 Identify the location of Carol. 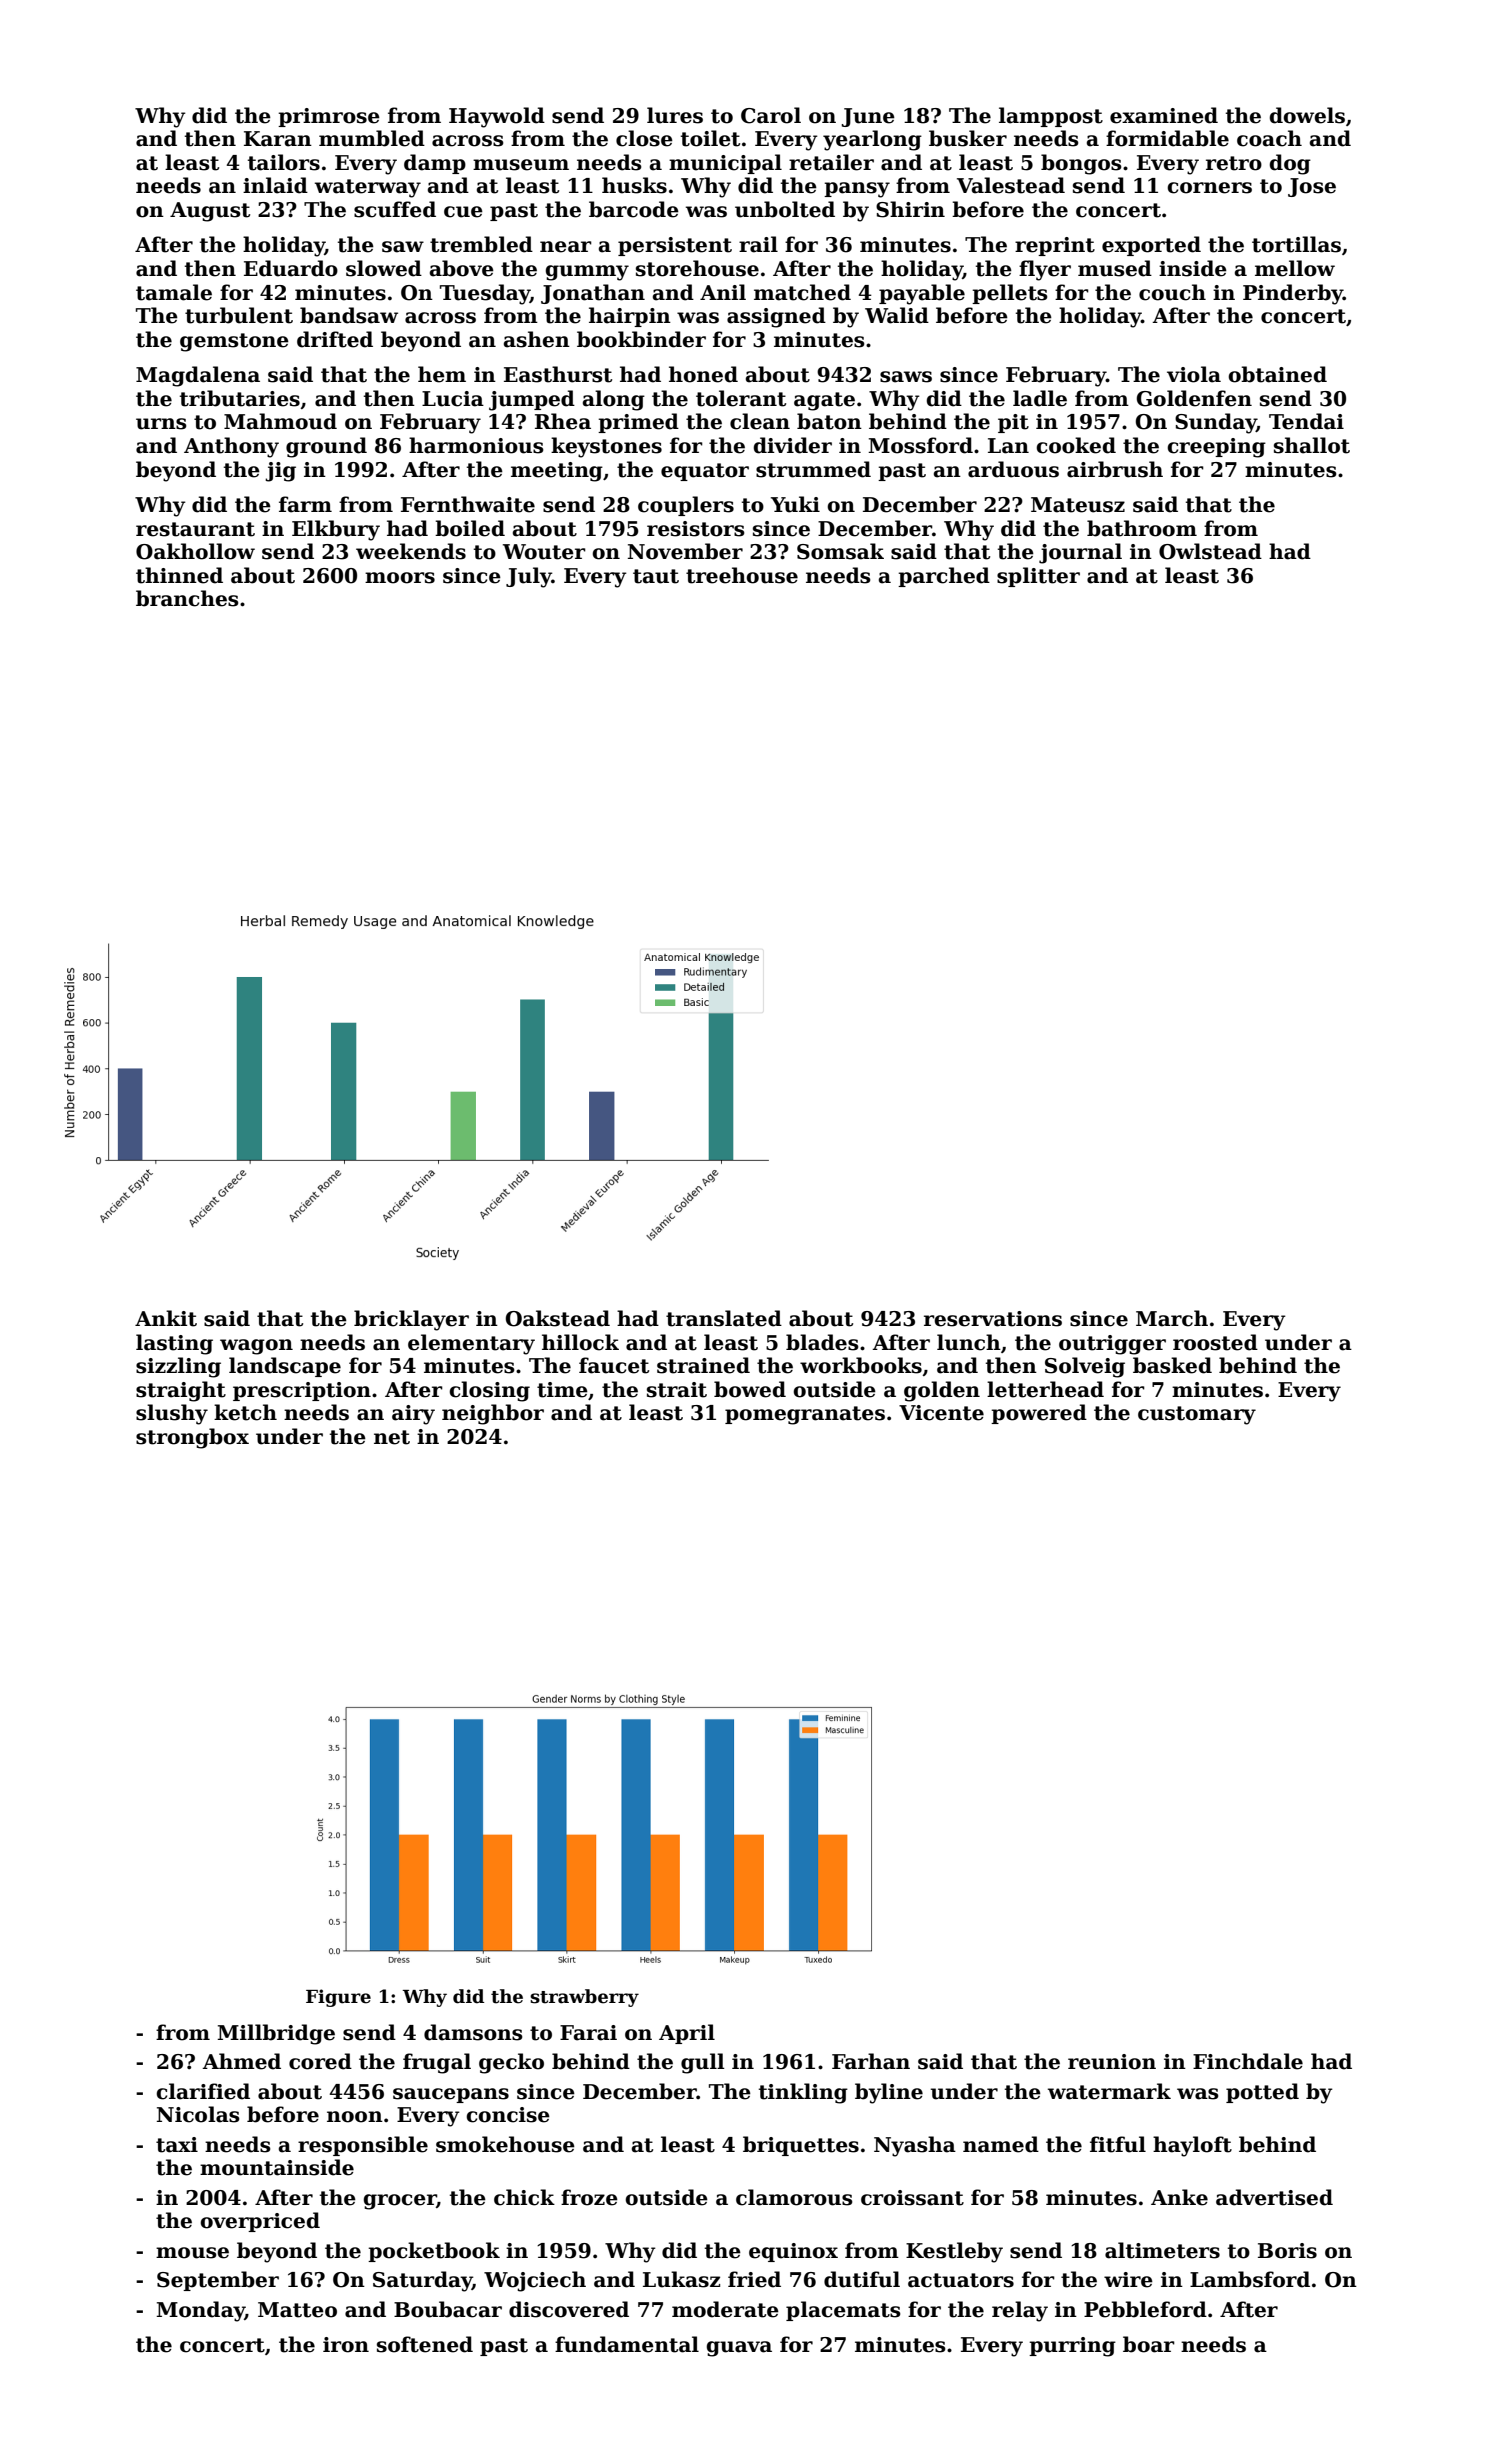
(771, 115).
